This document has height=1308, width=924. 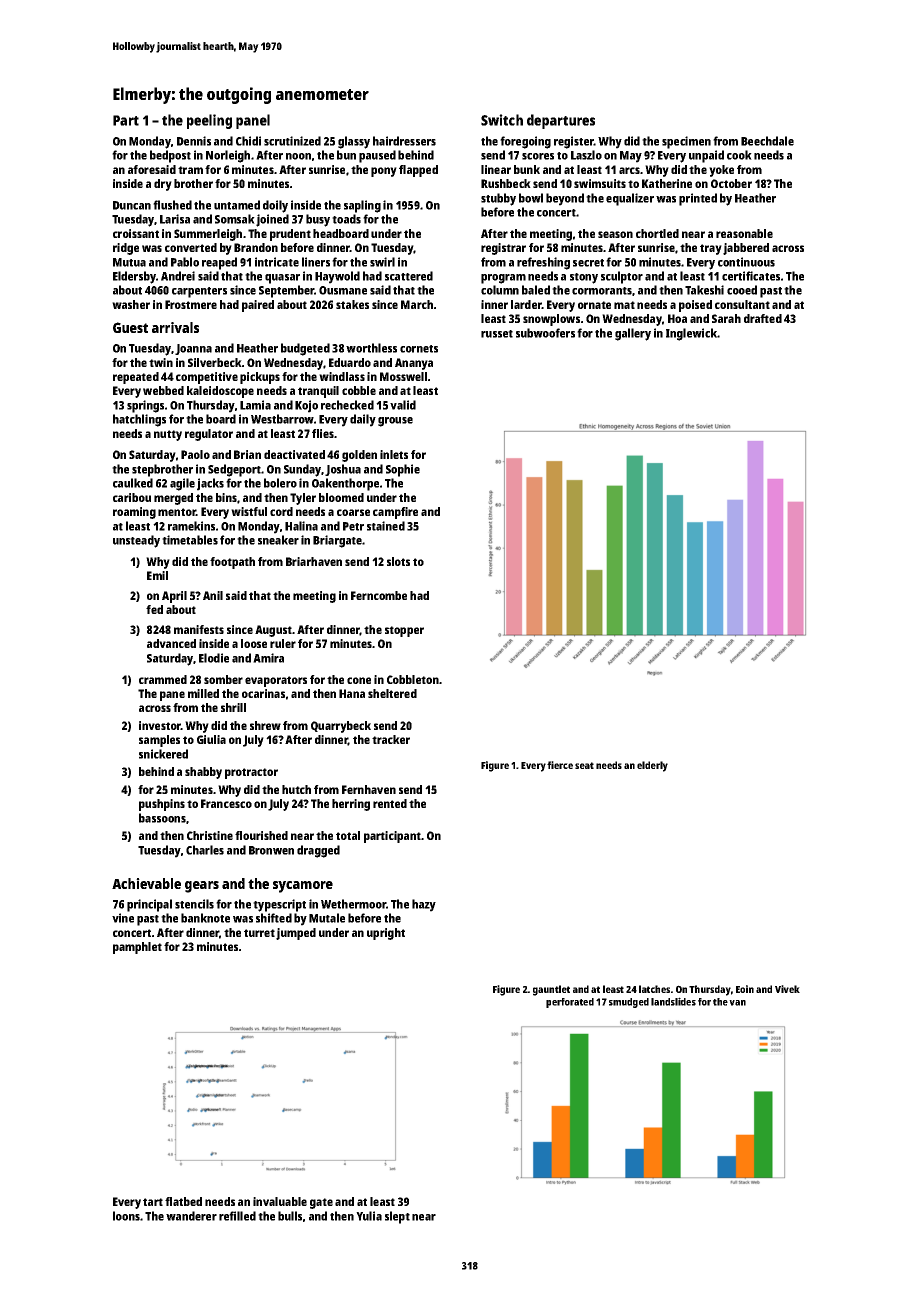 I want to click on flatbed, so click(x=183, y=1201).
